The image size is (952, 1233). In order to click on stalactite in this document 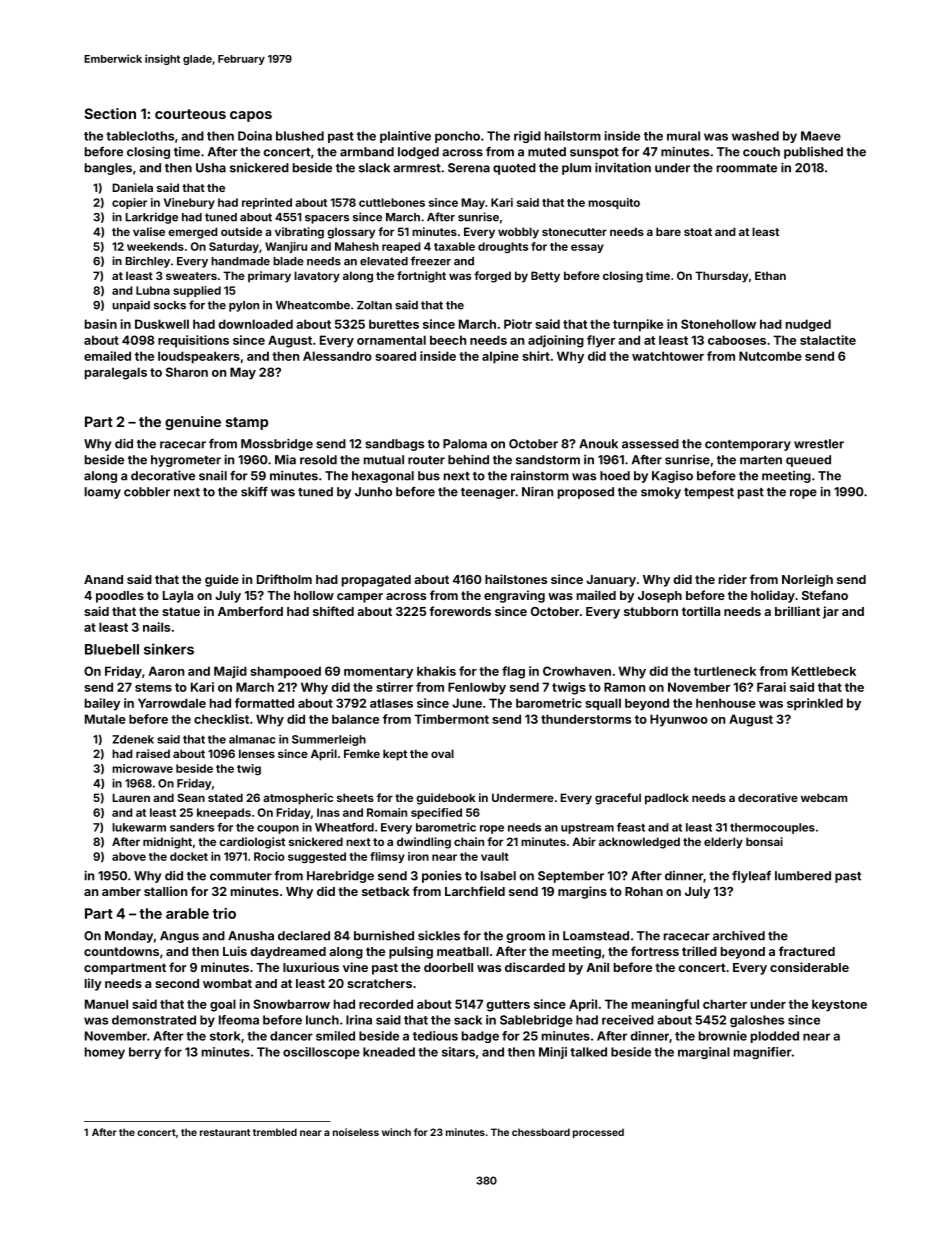, I will do `click(828, 340)`.
